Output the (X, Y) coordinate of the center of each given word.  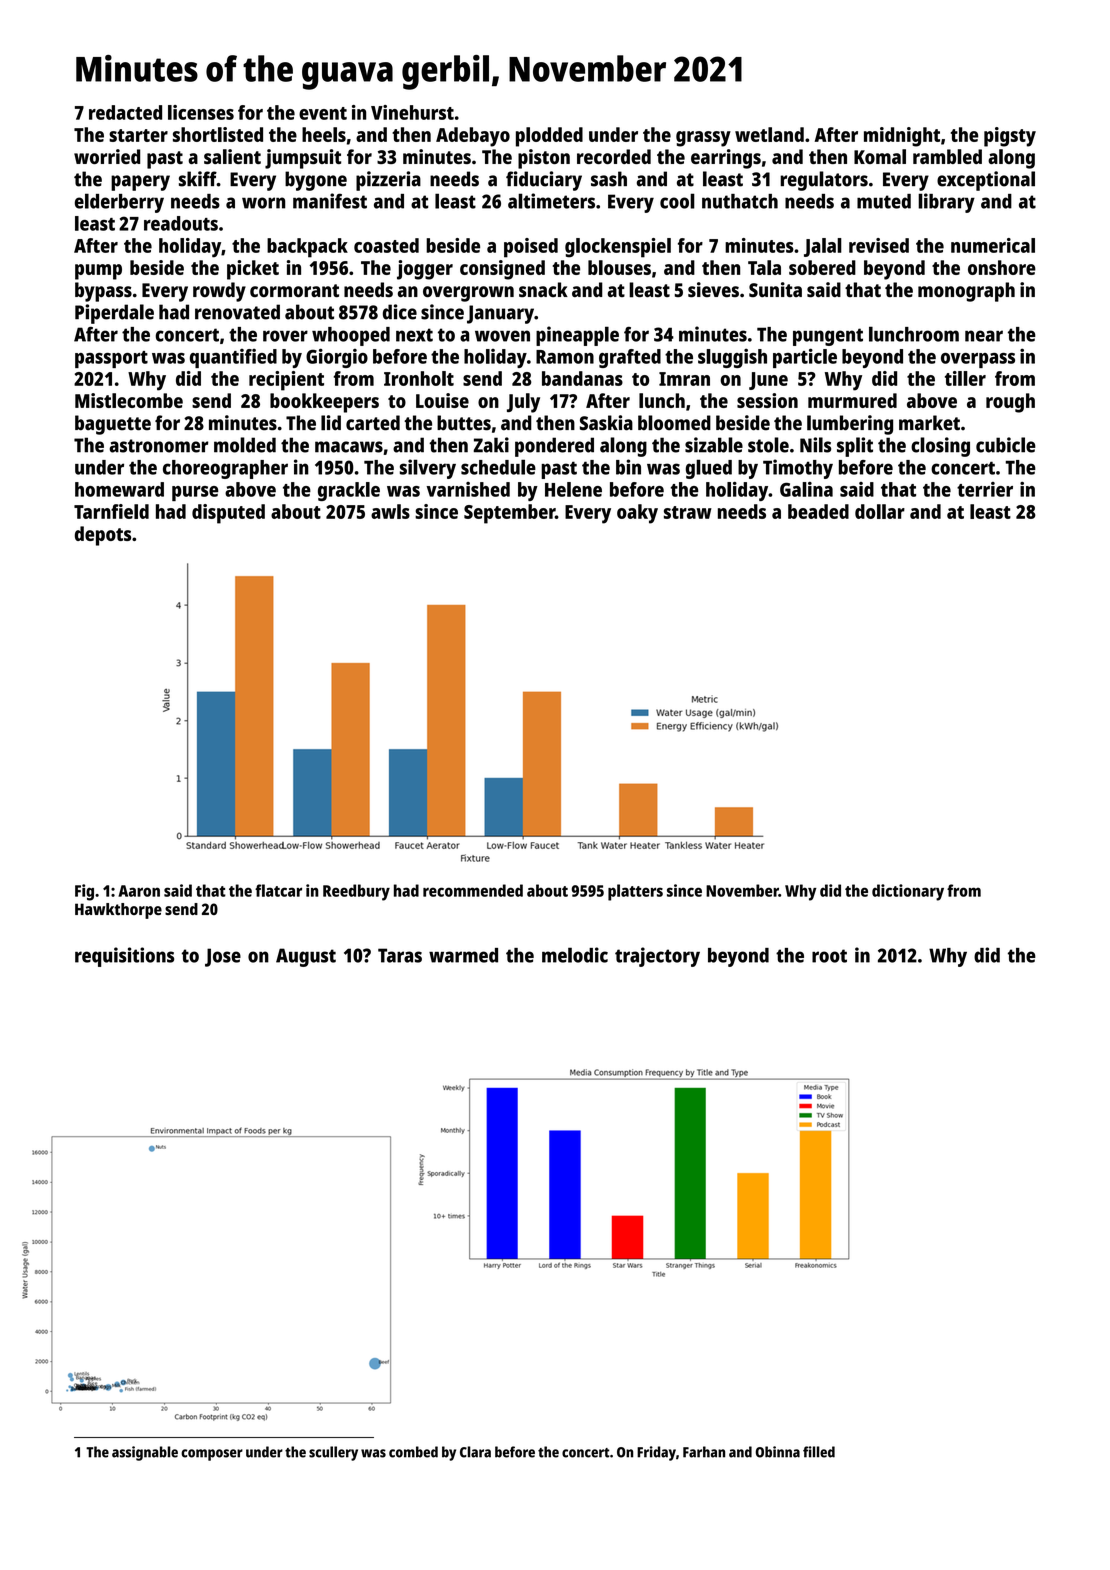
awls (390, 511)
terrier (985, 489)
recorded (614, 156)
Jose (223, 957)
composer (212, 1455)
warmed (463, 955)
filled (819, 1452)
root (829, 956)
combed (413, 1452)
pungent (828, 337)
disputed (228, 514)
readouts (181, 223)
